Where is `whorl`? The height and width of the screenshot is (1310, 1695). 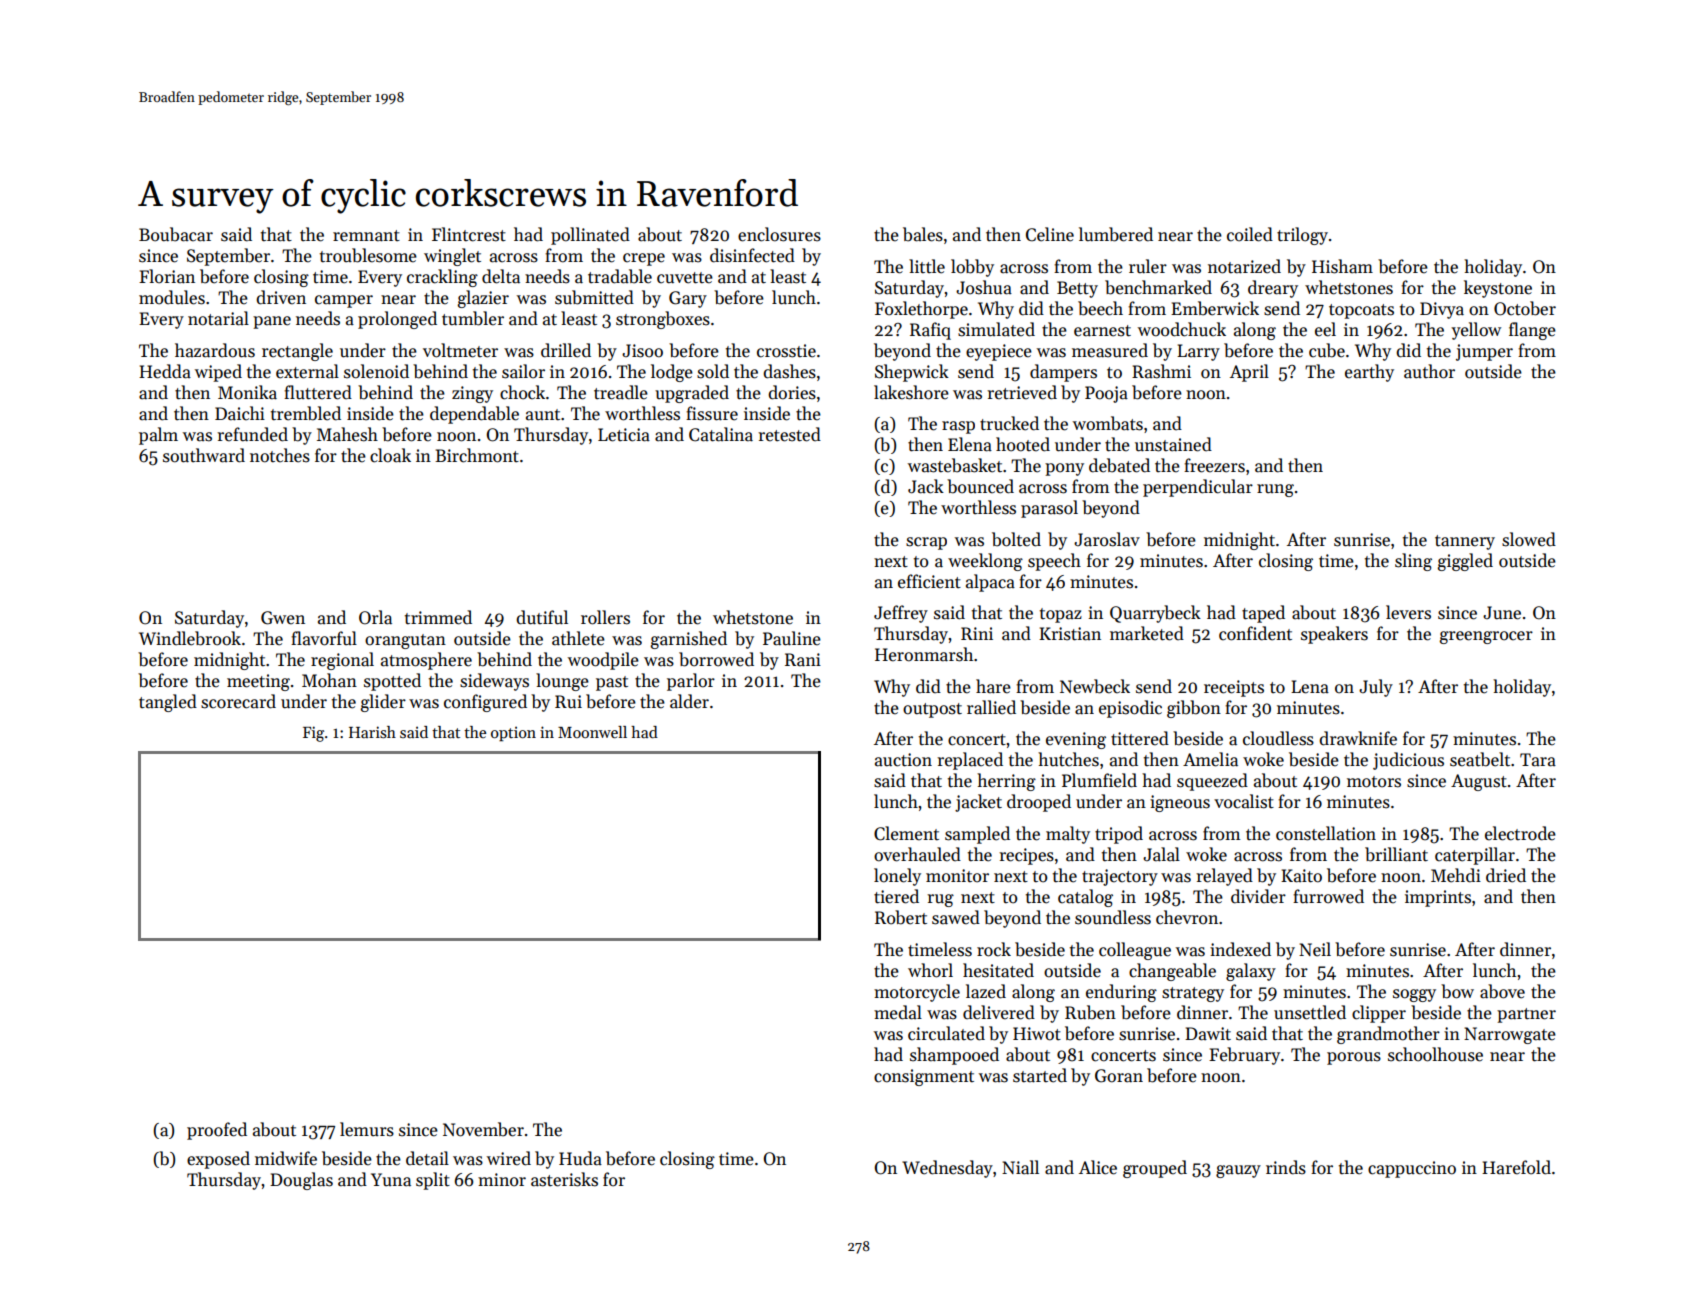
whorl is located at coordinates (930, 970).
